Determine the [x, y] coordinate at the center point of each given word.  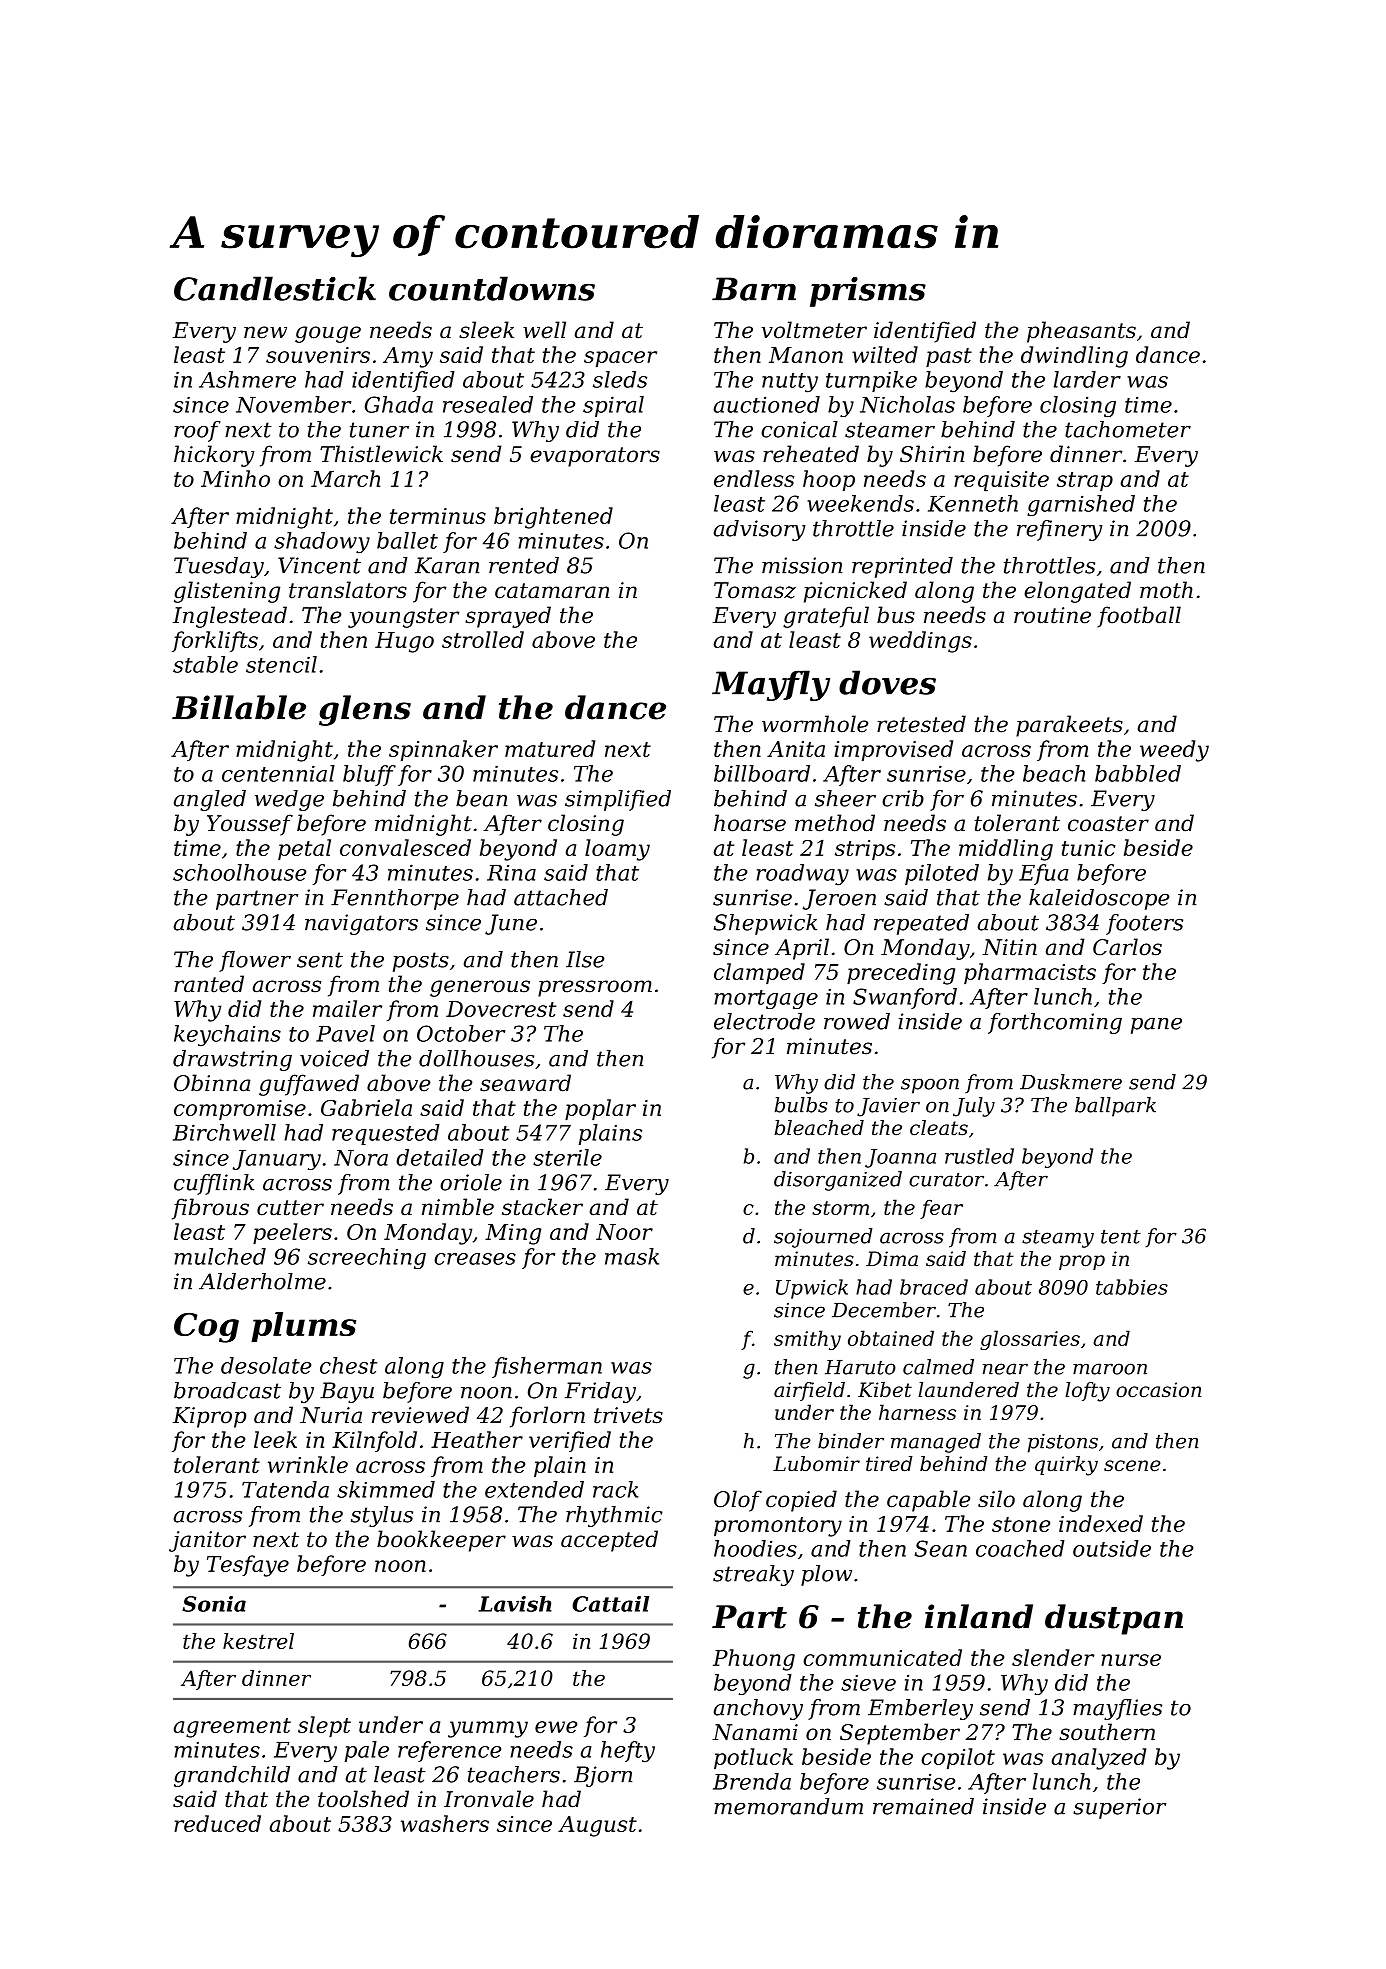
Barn [754, 289]
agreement [232, 1728]
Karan [447, 565]
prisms [868, 292]
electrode [764, 1021]
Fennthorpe [395, 899]
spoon [930, 1086]
